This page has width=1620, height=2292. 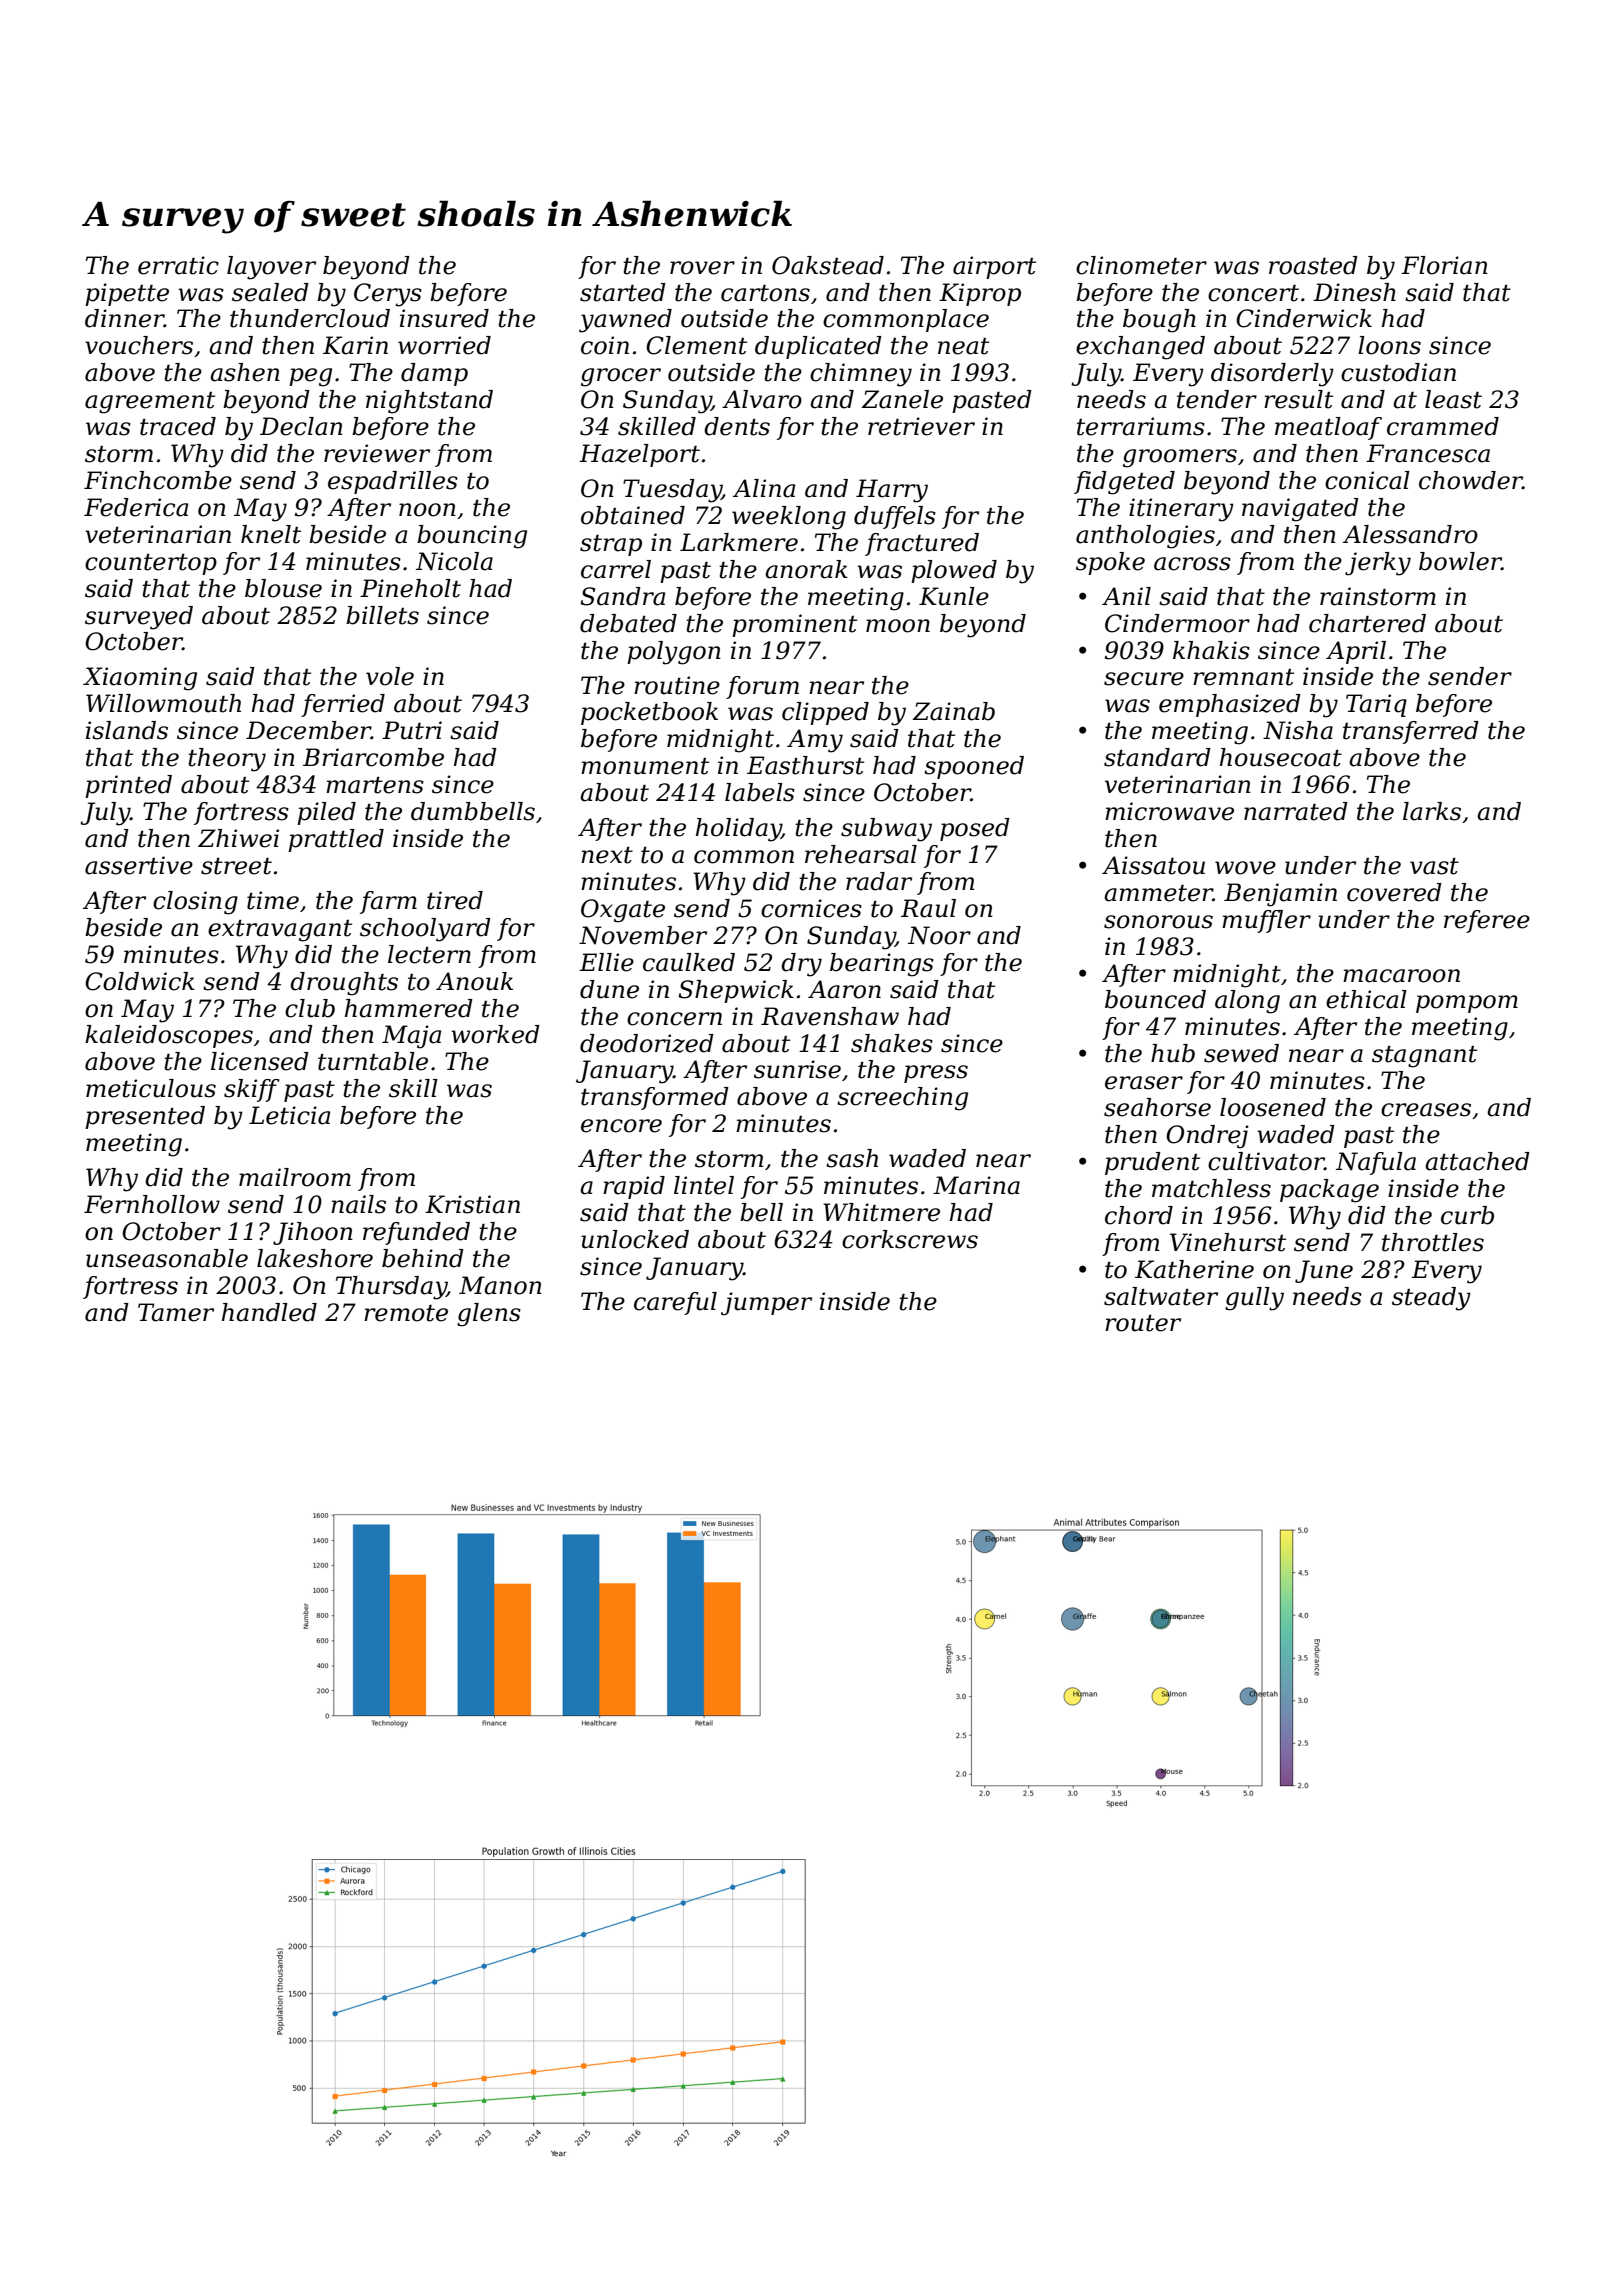 What do you see at coordinates (1273, 1107) in the page?
I see `loosened` at bounding box center [1273, 1107].
